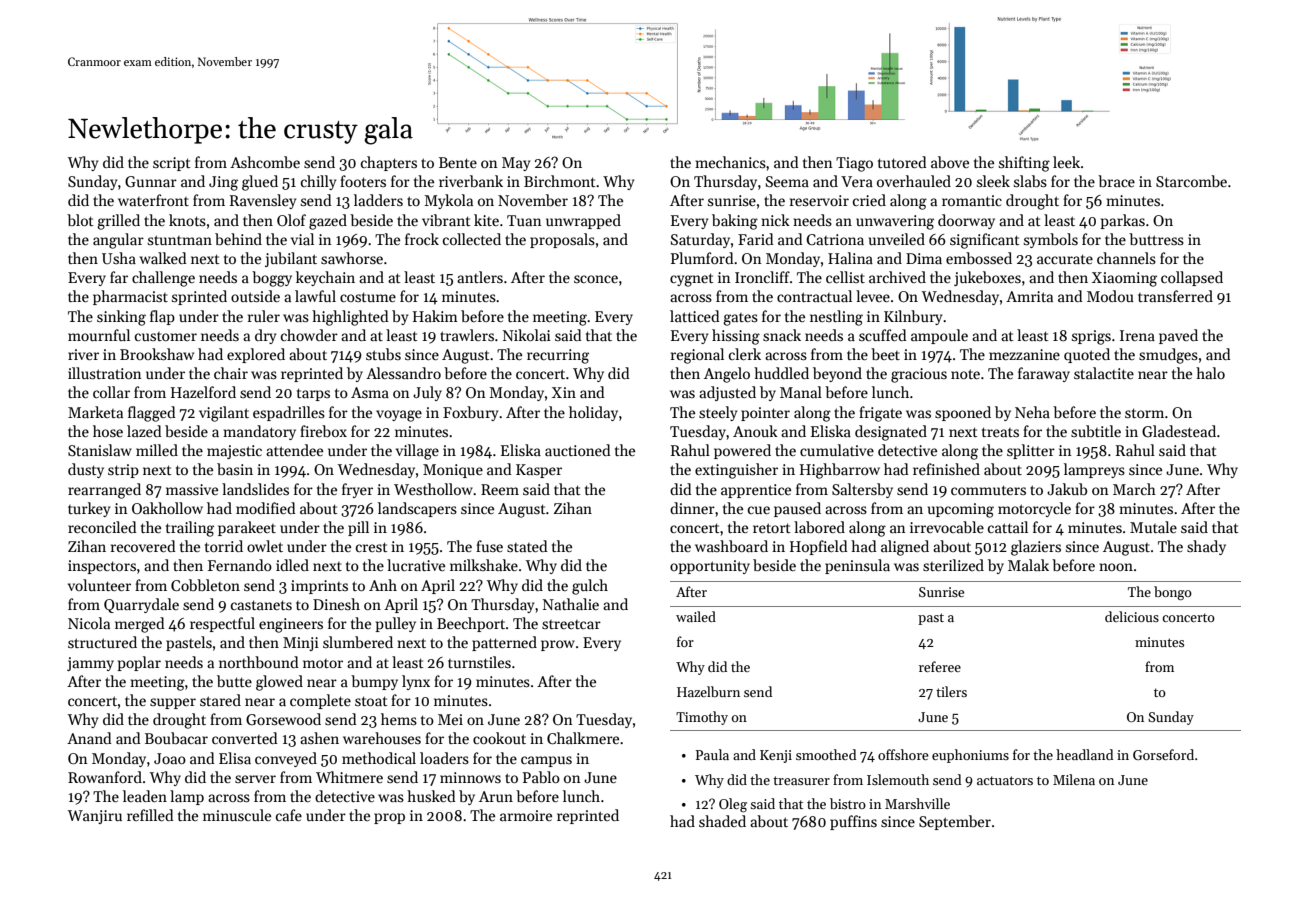  Describe the element at coordinates (1132, 616) in the page. I see `delicious` at that location.
